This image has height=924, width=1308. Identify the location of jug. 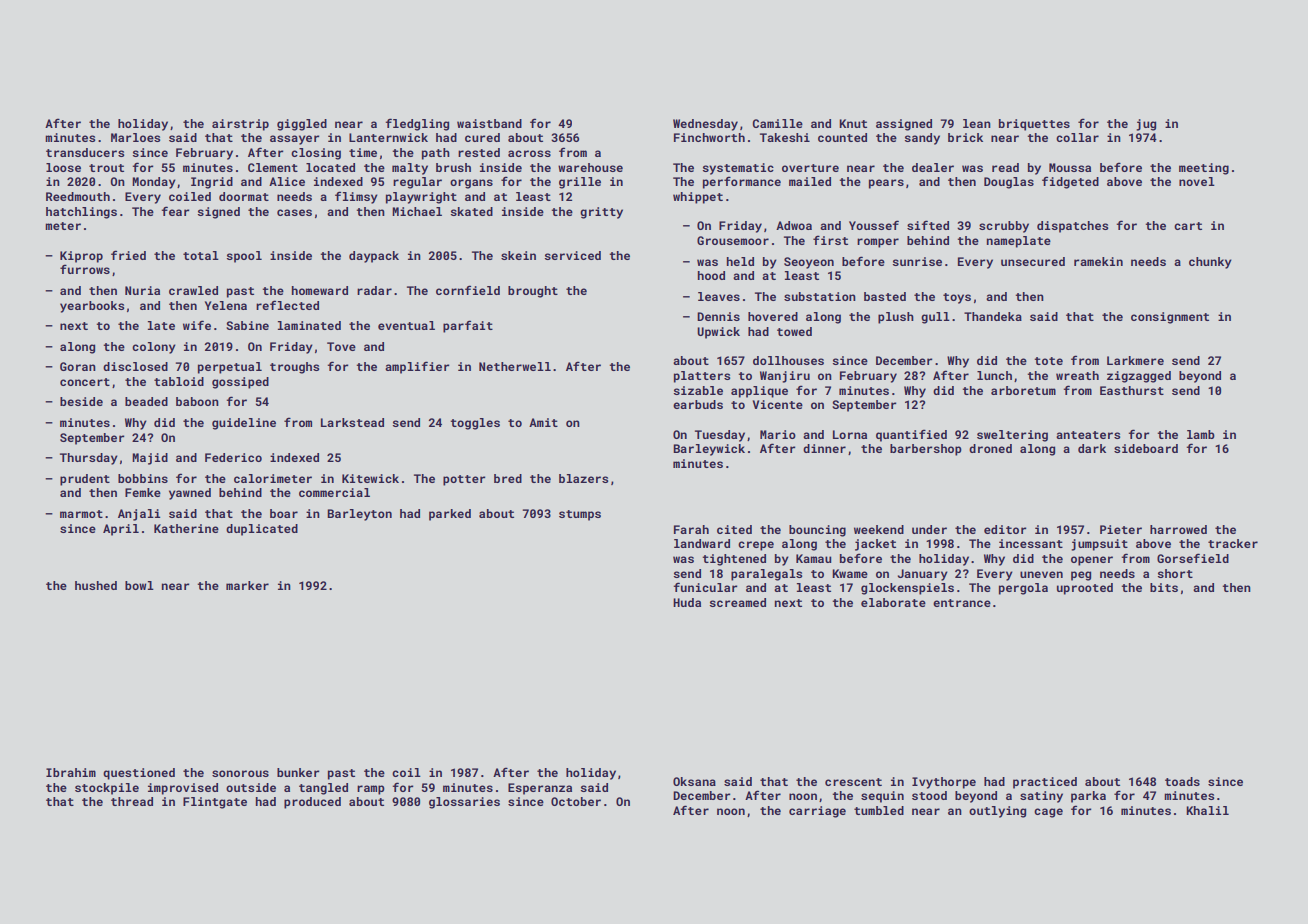
(1146, 125).
